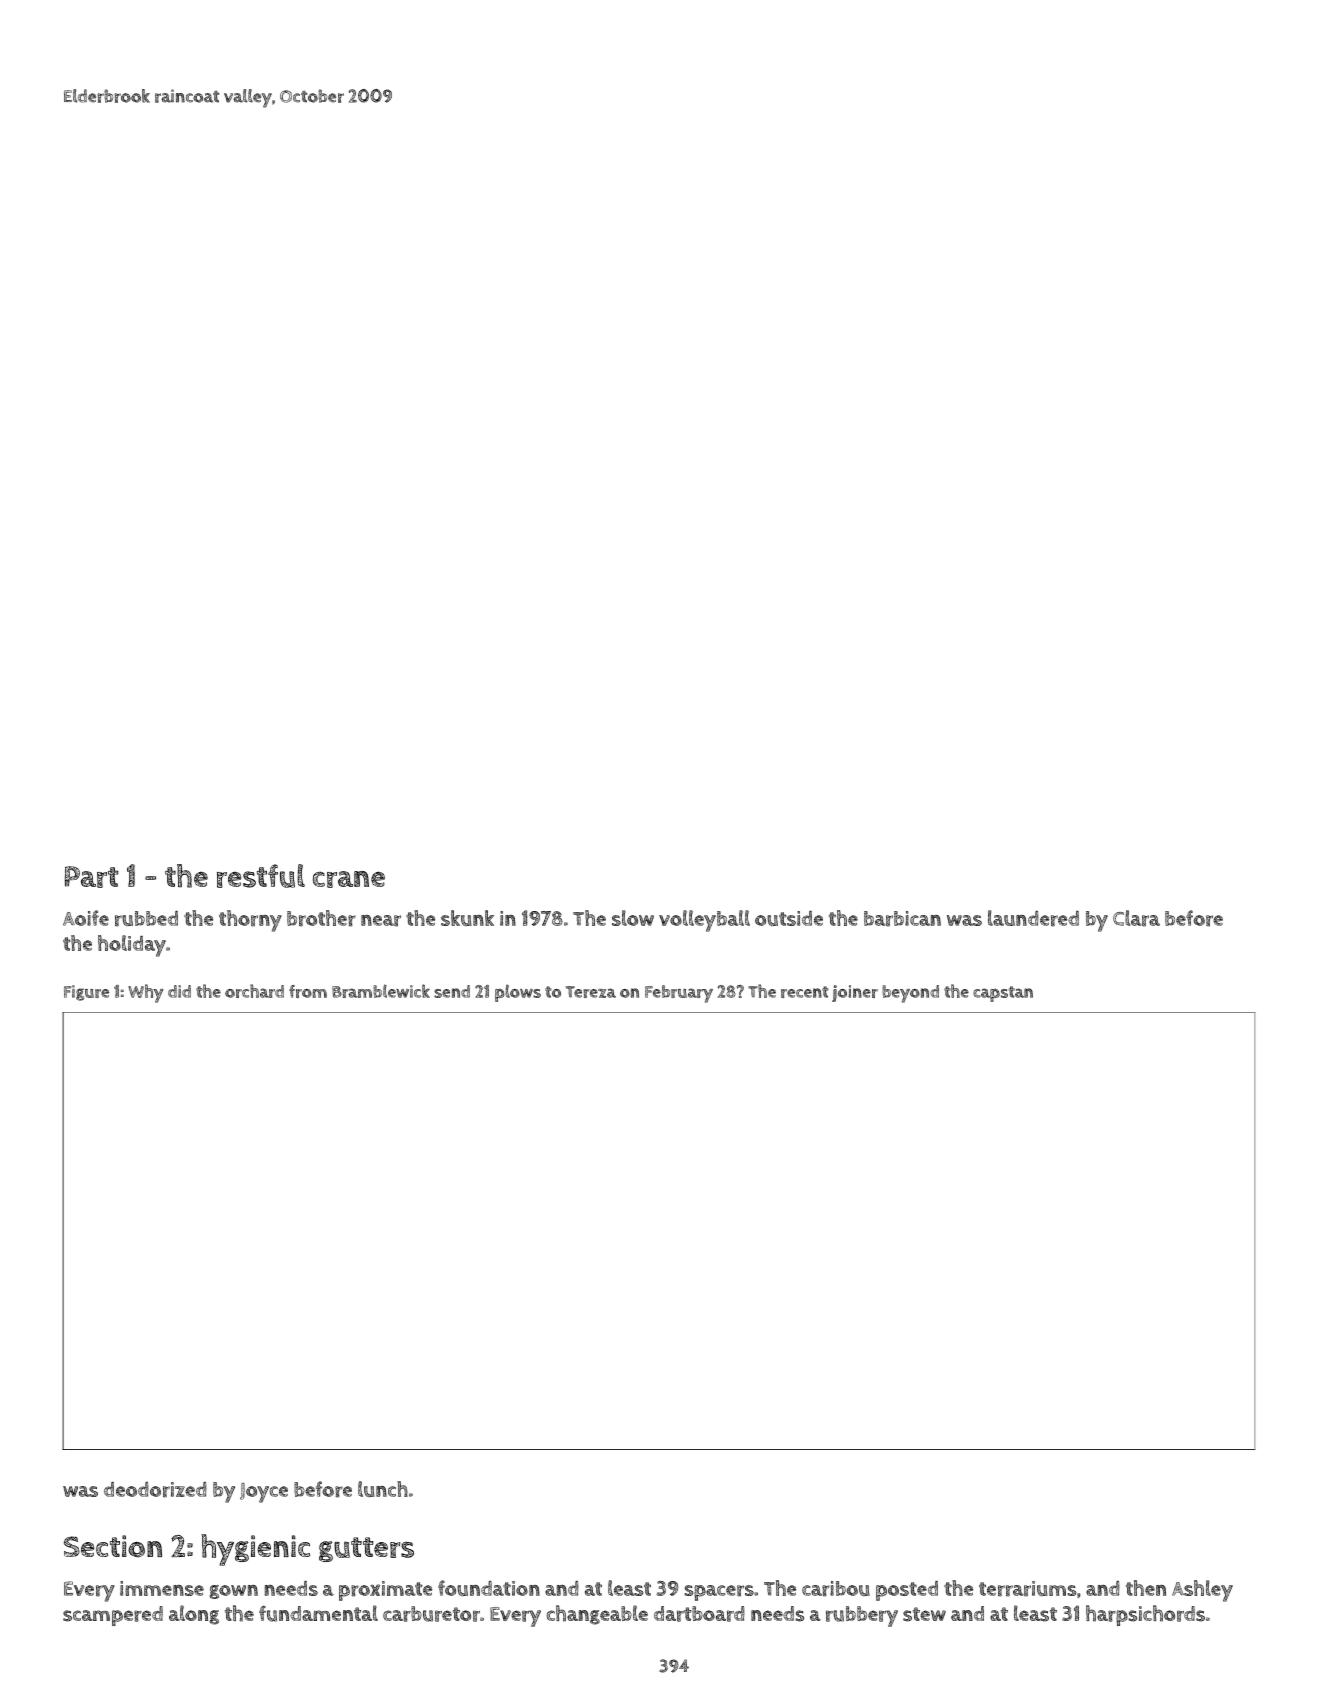 The height and width of the screenshot is (1705, 1318). What do you see at coordinates (366, 1549) in the screenshot?
I see `gutters` at bounding box center [366, 1549].
